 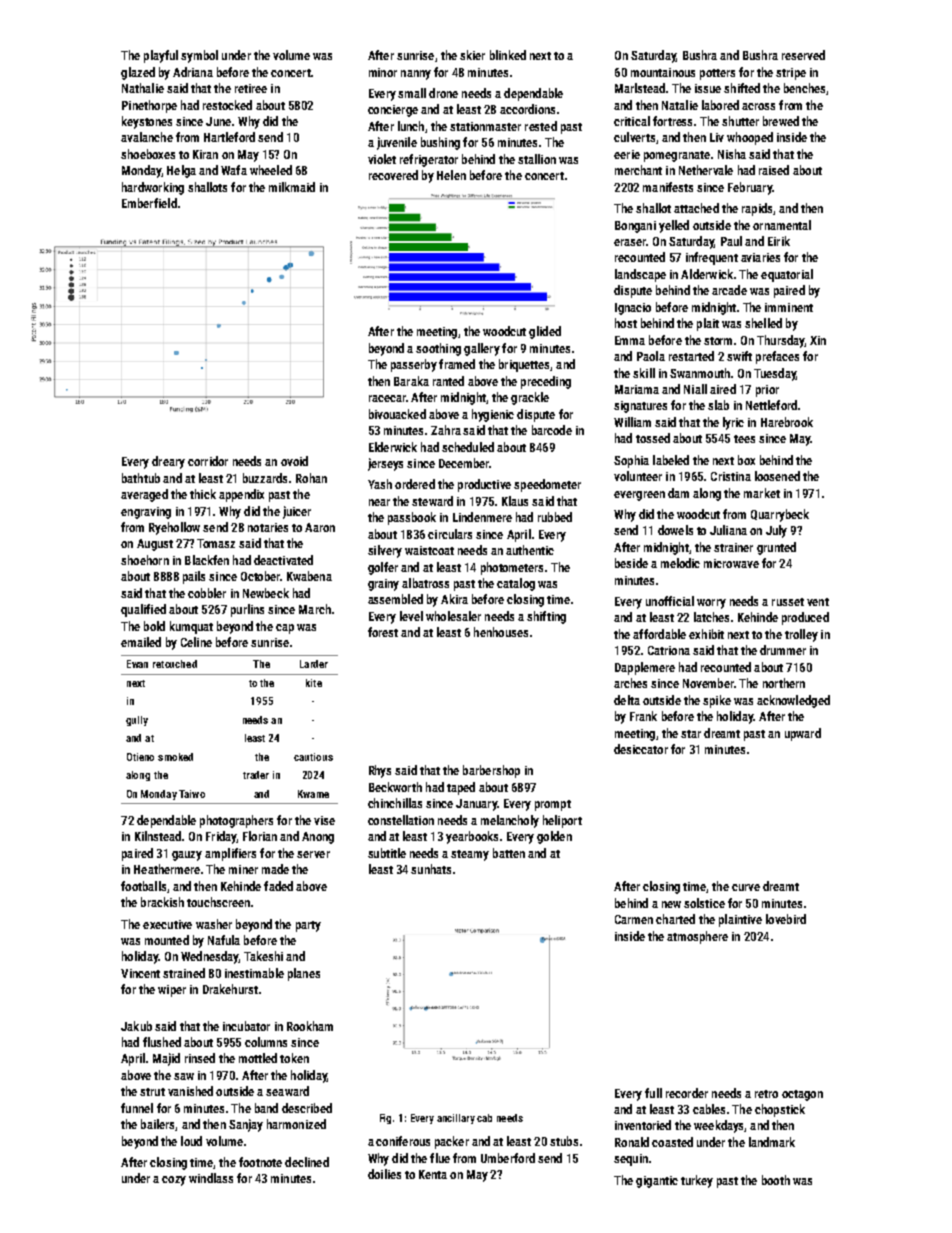 What do you see at coordinates (717, 701) in the document?
I see `spike` at bounding box center [717, 701].
